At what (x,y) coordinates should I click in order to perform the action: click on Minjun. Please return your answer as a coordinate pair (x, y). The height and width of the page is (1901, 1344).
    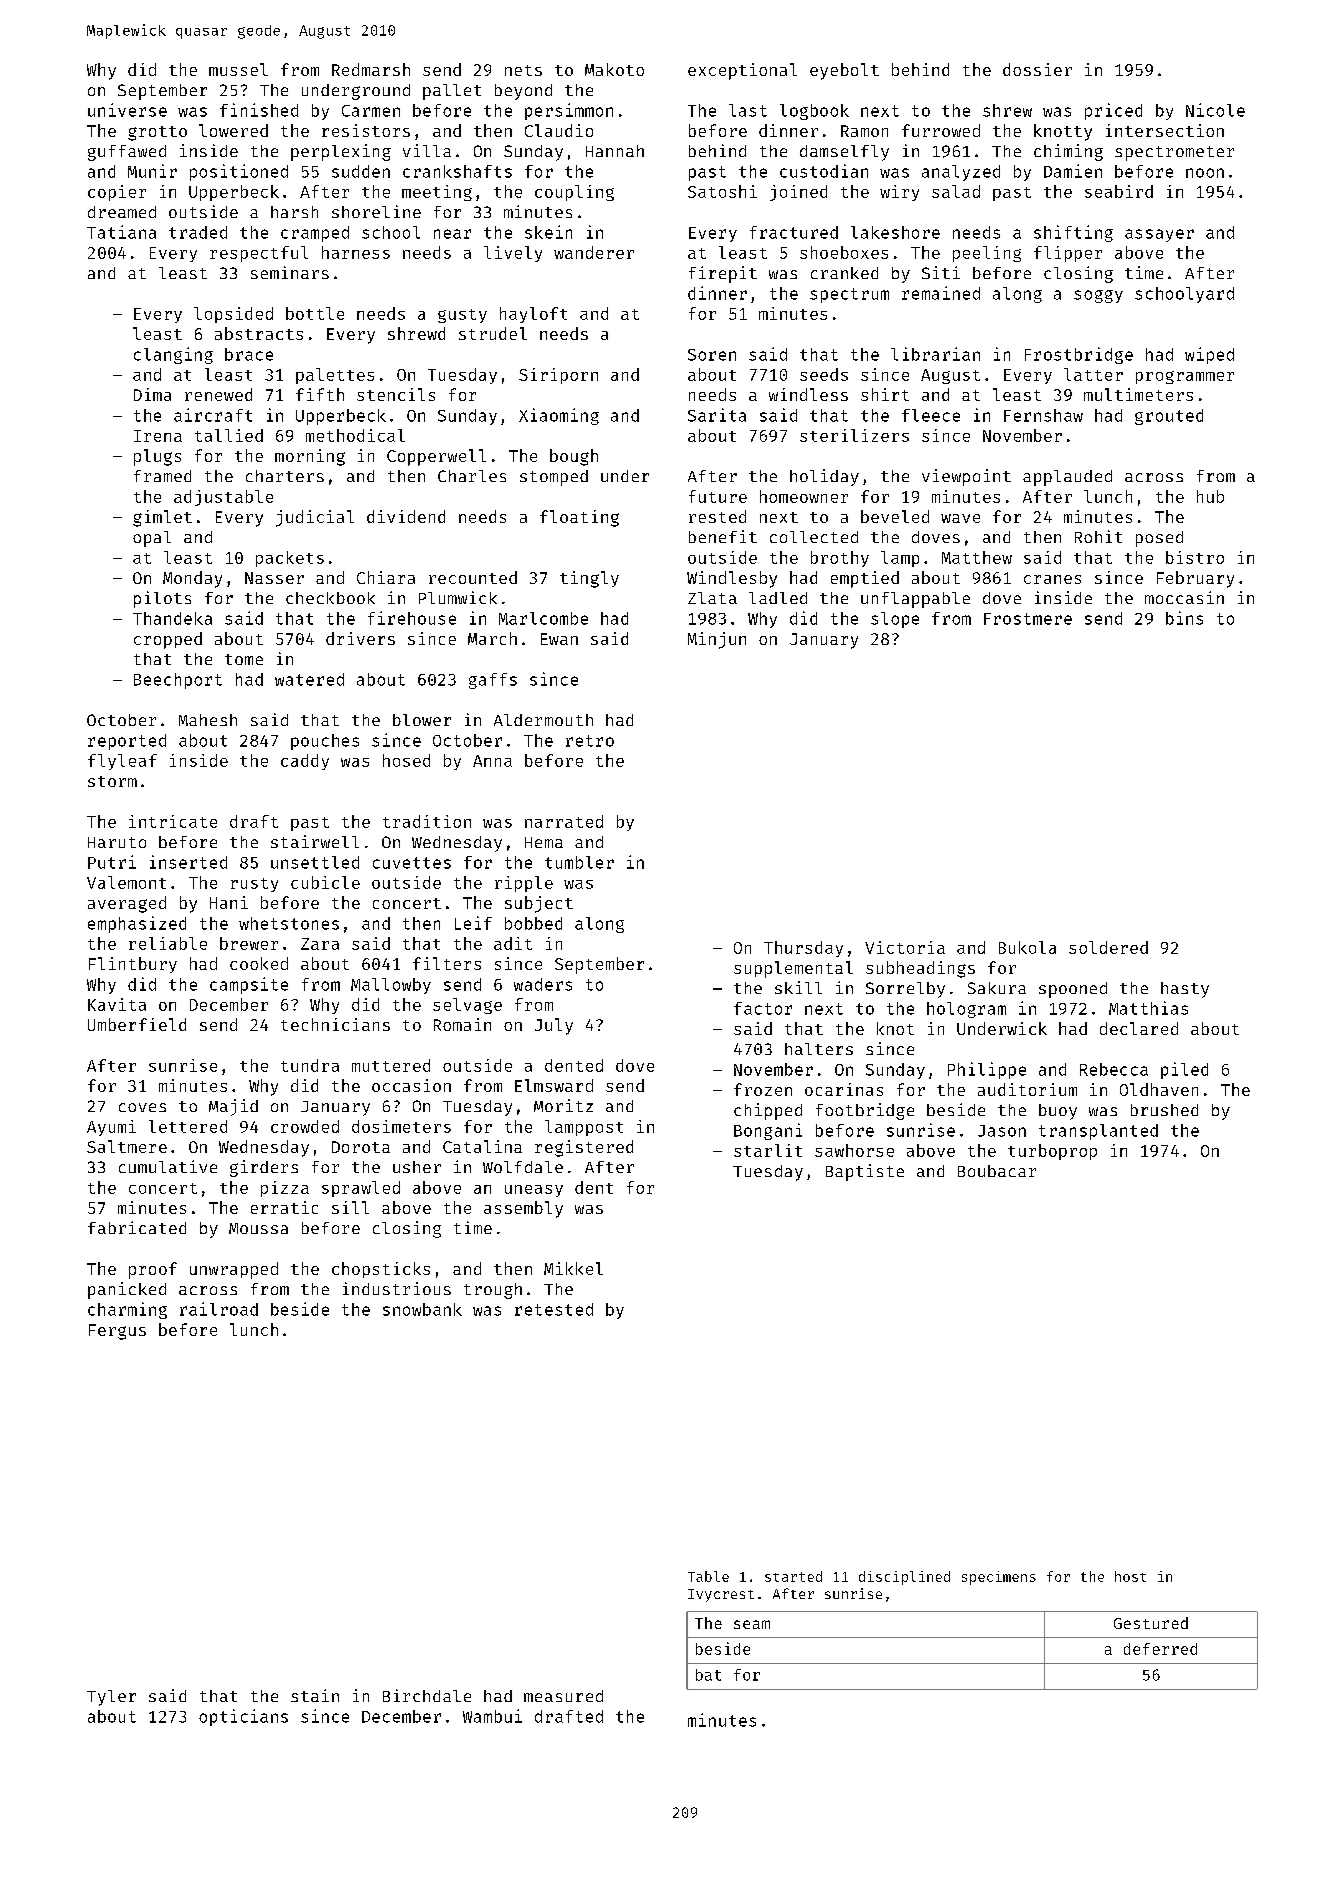
    Looking at the image, I should click on (717, 640).
